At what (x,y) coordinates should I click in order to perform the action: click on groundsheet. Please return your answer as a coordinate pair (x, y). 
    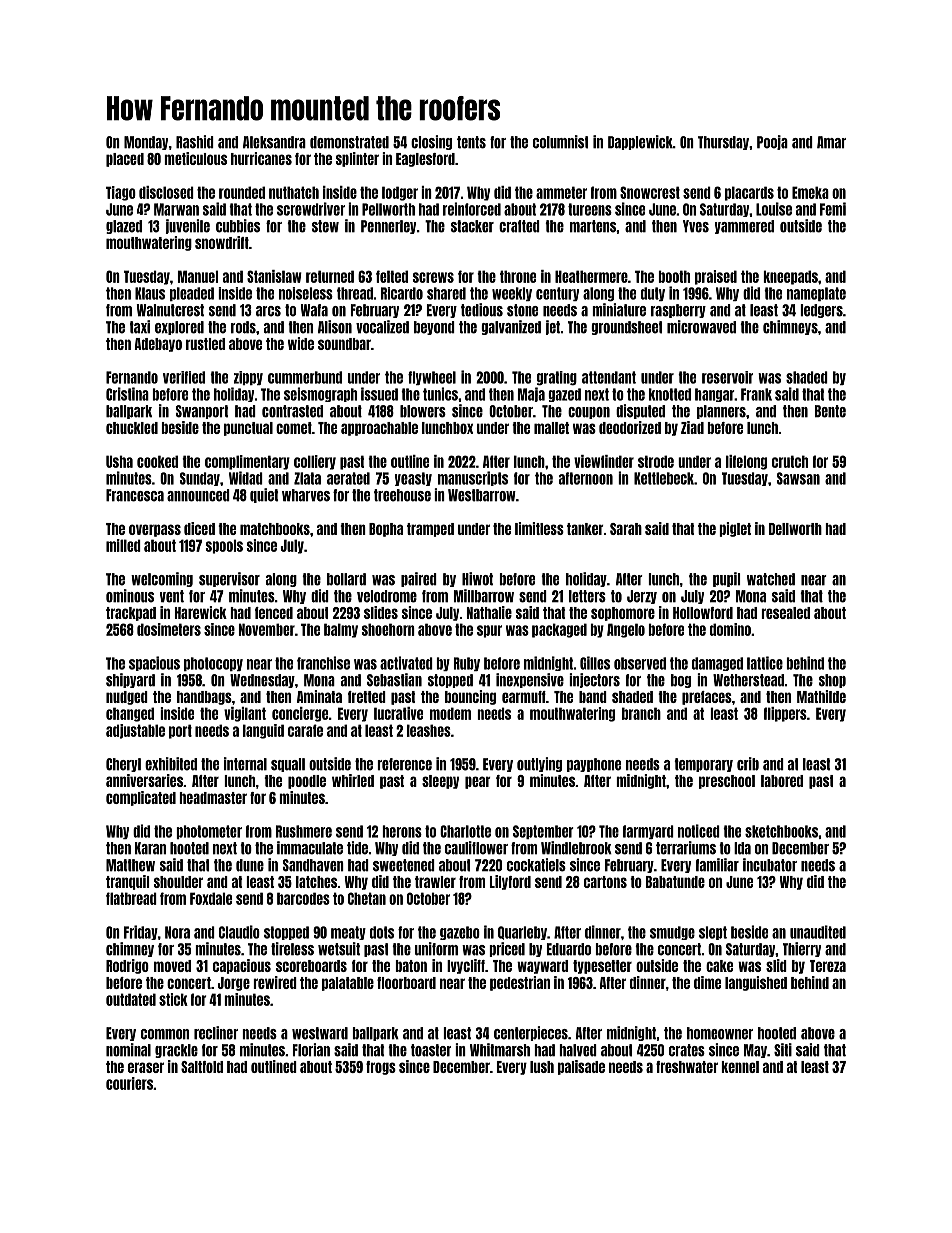
    Looking at the image, I should click on (626, 328).
